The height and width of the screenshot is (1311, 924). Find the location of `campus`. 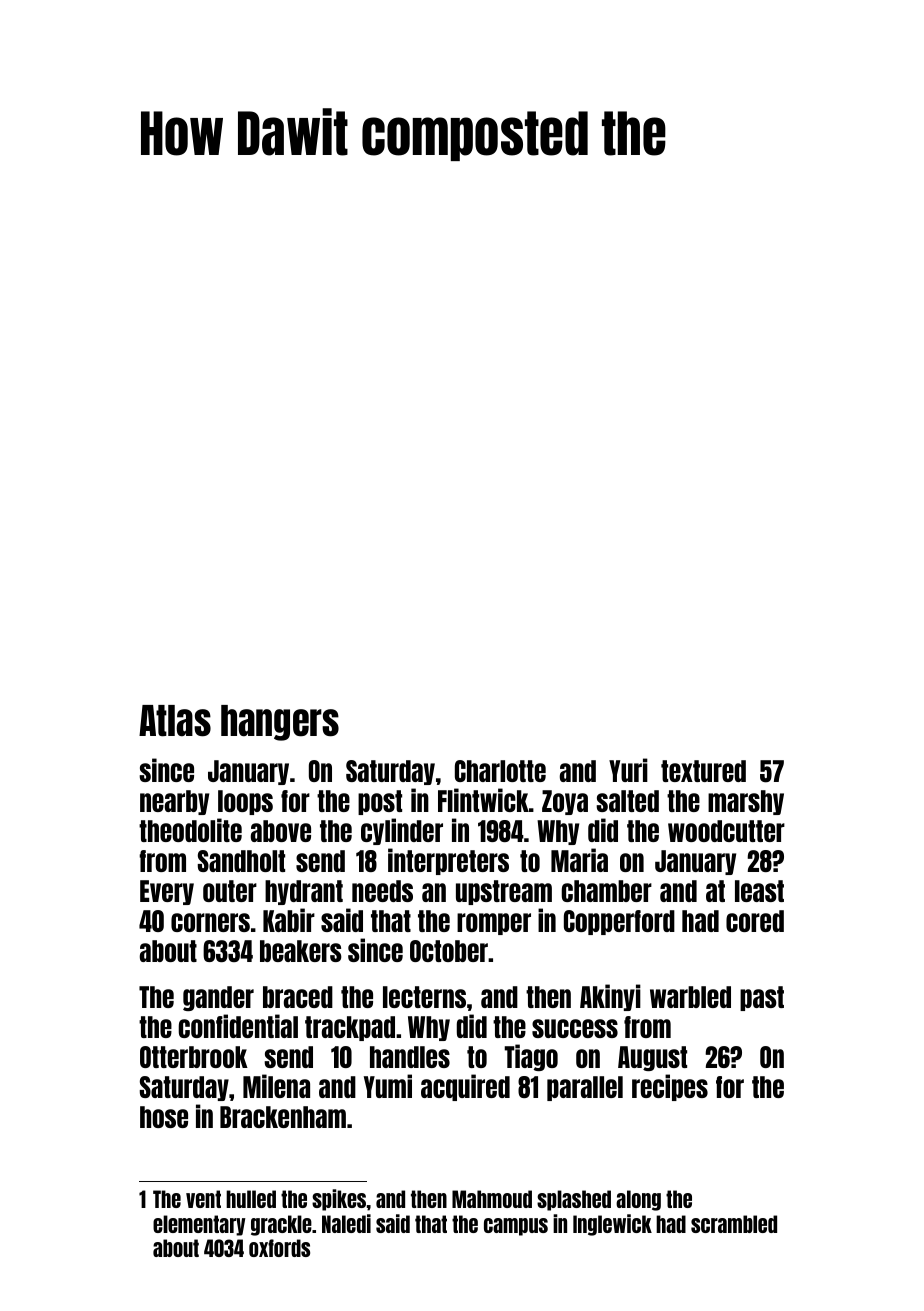

campus is located at coordinates (516, 1227).
